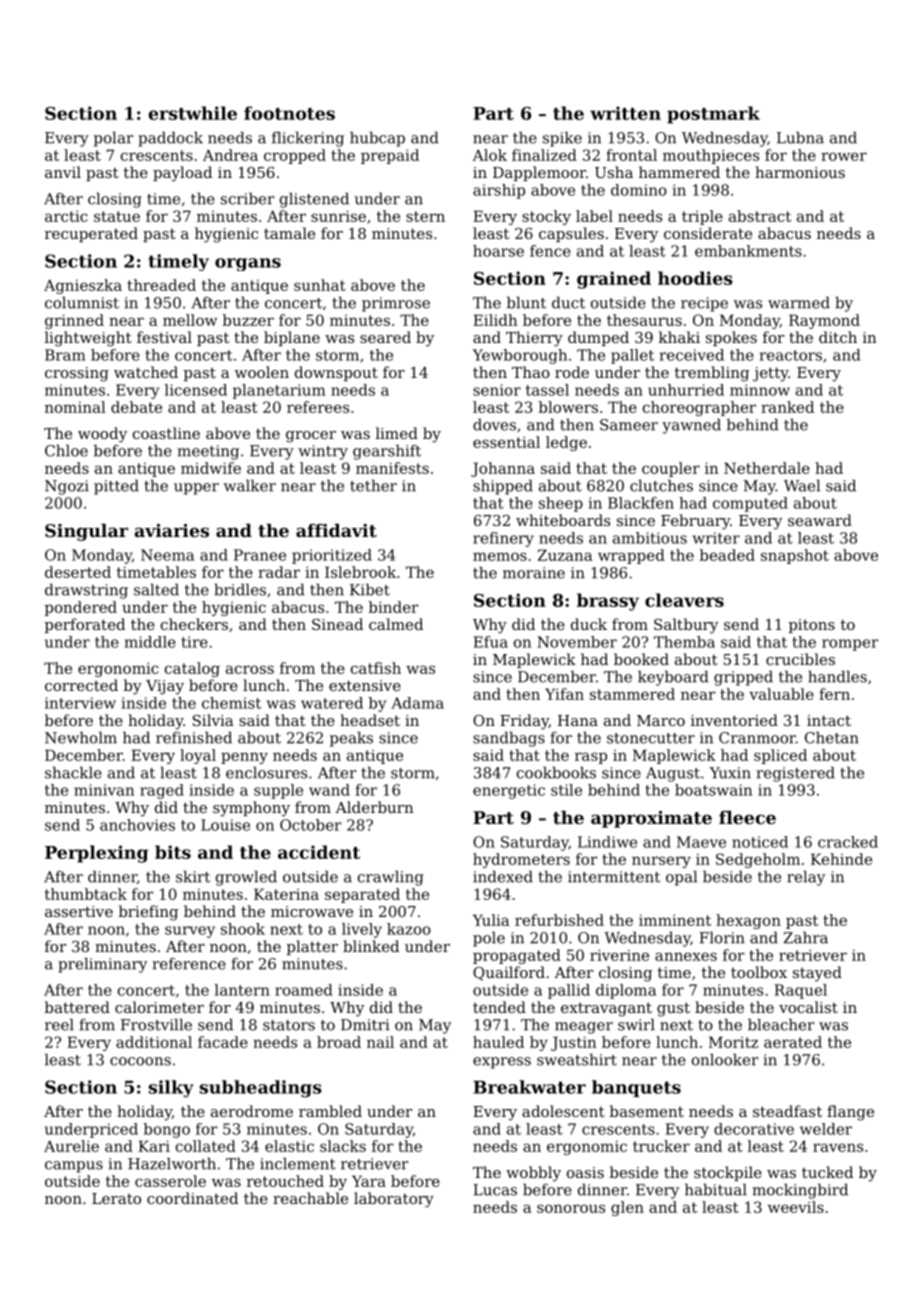  Describe the element at coordinates (248, 264) in the screenshot. I see `organs` at that location.
